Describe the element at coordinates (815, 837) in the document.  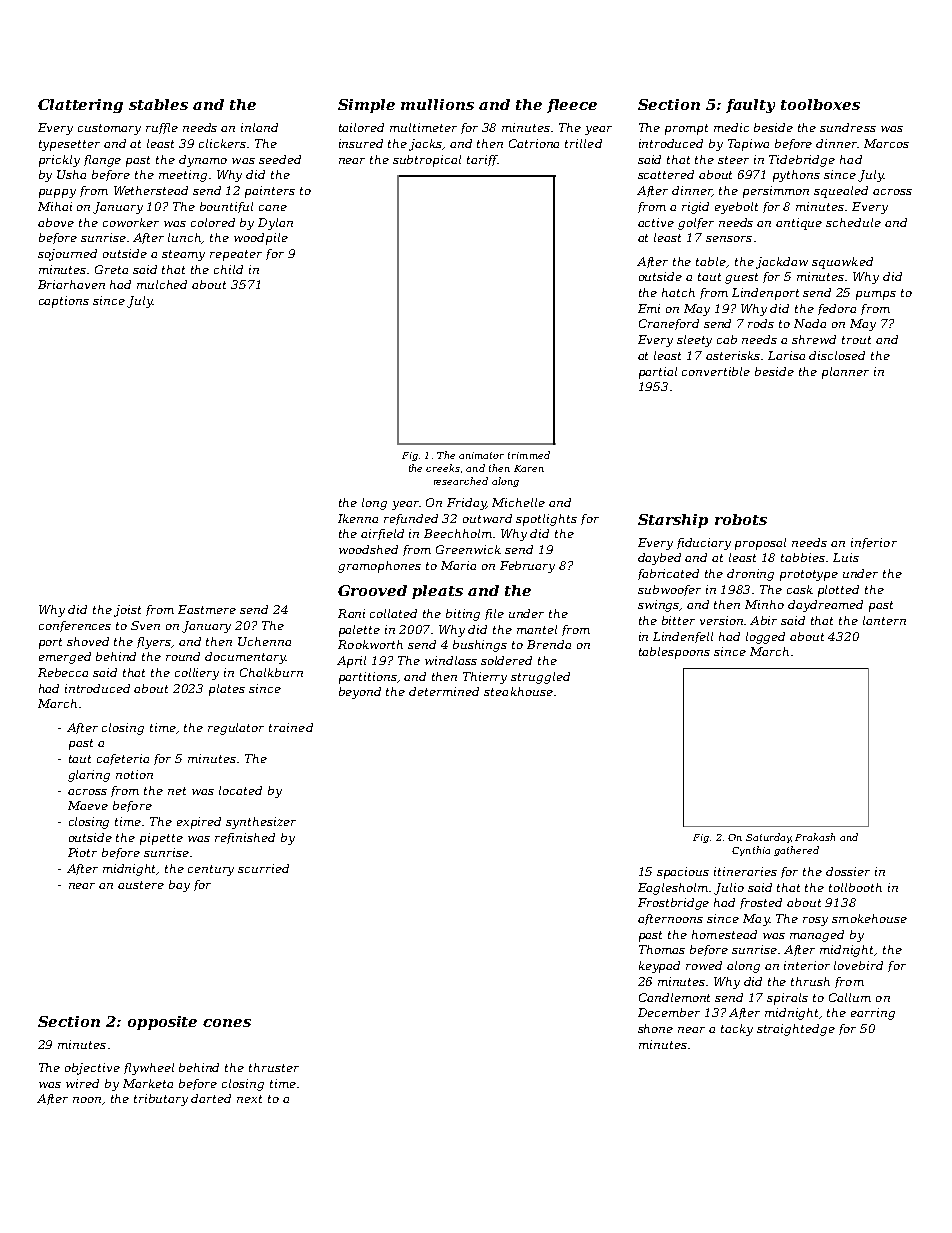
I see `Prakash` at that location.
